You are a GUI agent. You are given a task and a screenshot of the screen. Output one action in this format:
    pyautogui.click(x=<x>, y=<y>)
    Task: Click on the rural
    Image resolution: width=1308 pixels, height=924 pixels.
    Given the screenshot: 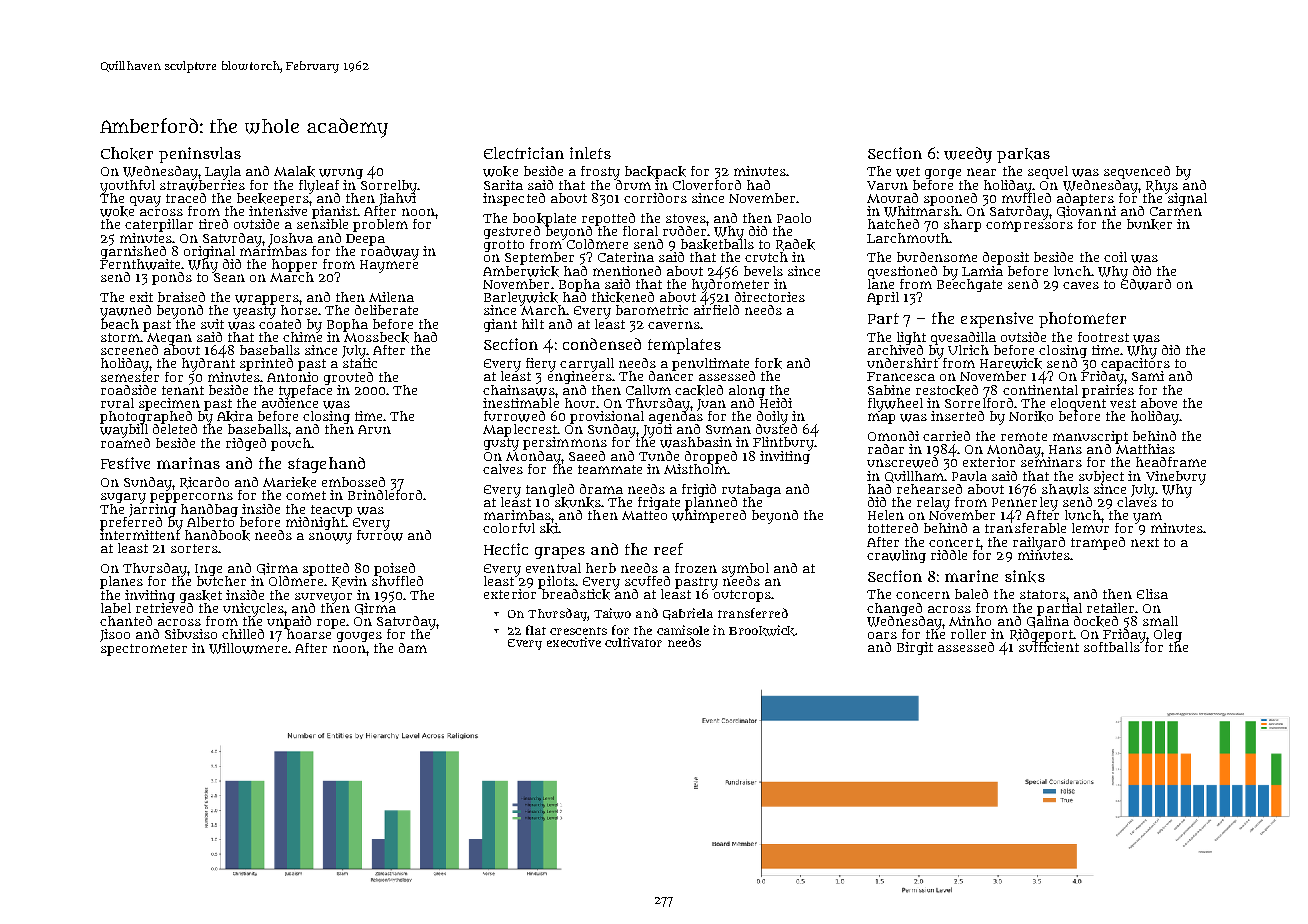 What is the action you would take?
    pyautogui.click(x=117, y=403)
